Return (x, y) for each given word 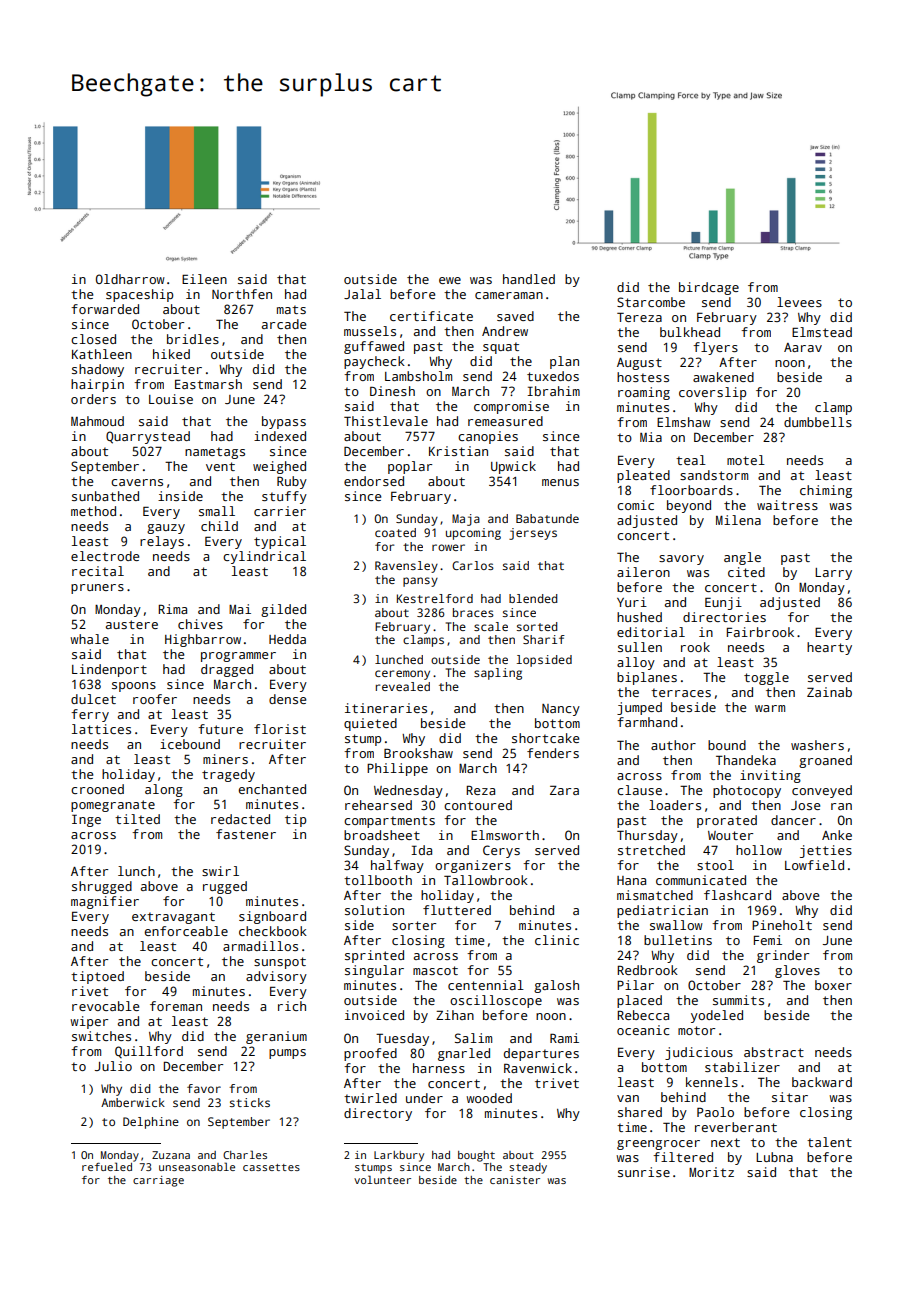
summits (738, 1000)
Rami (564, 1038)
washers (817, 745)
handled (529, 279)
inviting (770, 776)
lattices (101, 729)
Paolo (715, 1112)
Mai (240, 609)
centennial (486, 985)
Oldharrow (130, 279)
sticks (250, 1102)
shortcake (545, 738)
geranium (276, 1037)
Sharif (544, 639)
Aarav (803, 347)
